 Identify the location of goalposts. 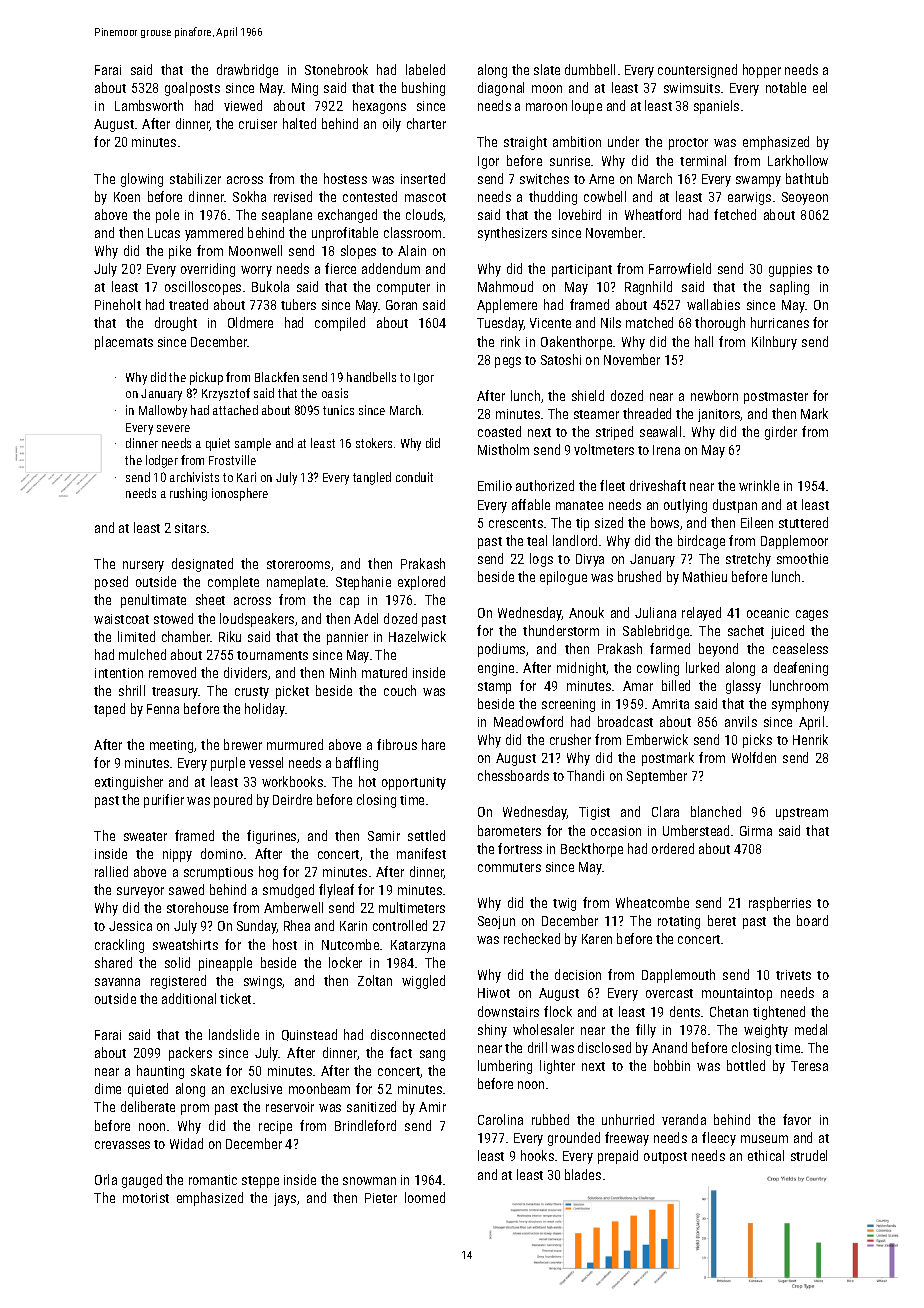
(192, 89).
